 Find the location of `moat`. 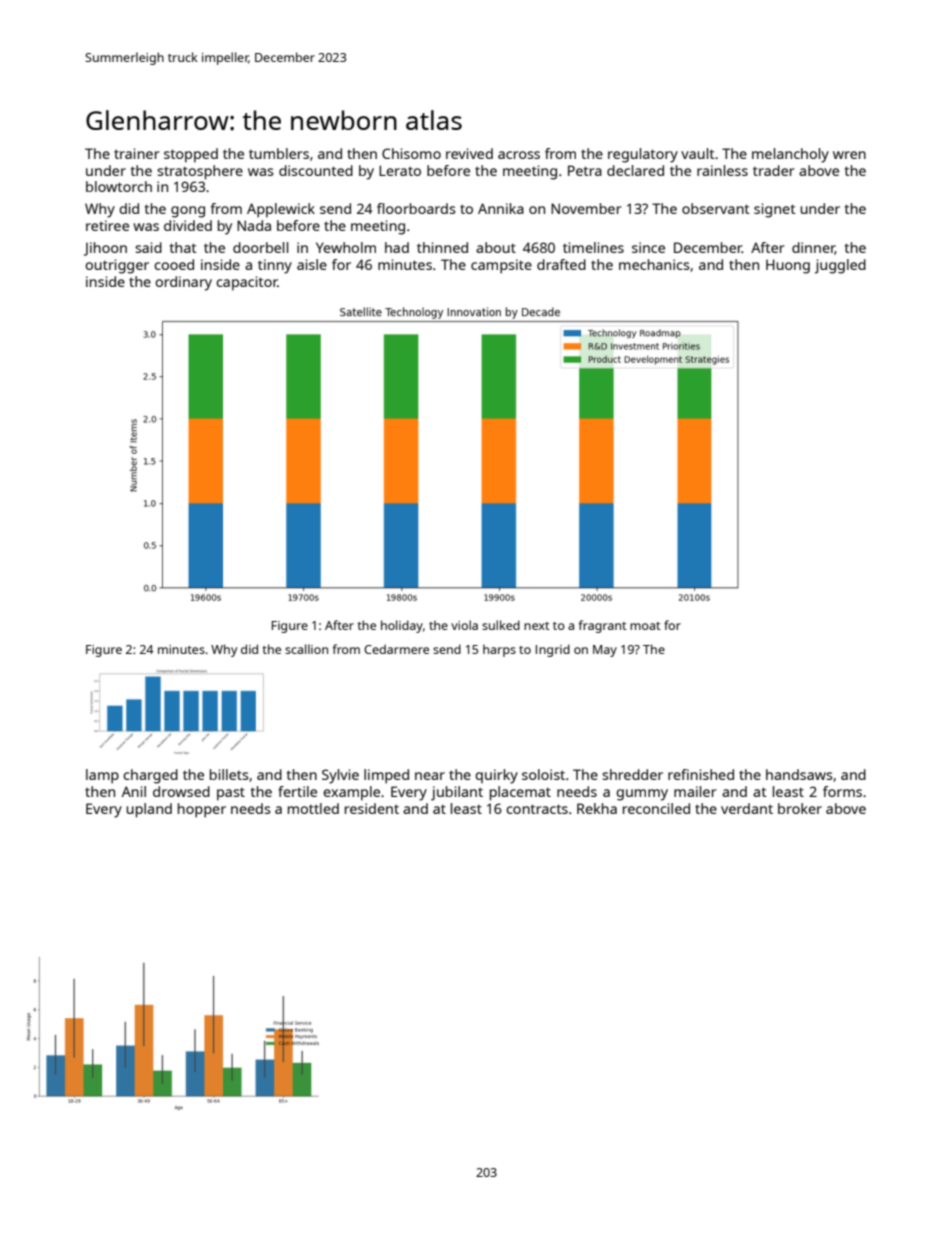

moat is located at coordinates (645, 626).
